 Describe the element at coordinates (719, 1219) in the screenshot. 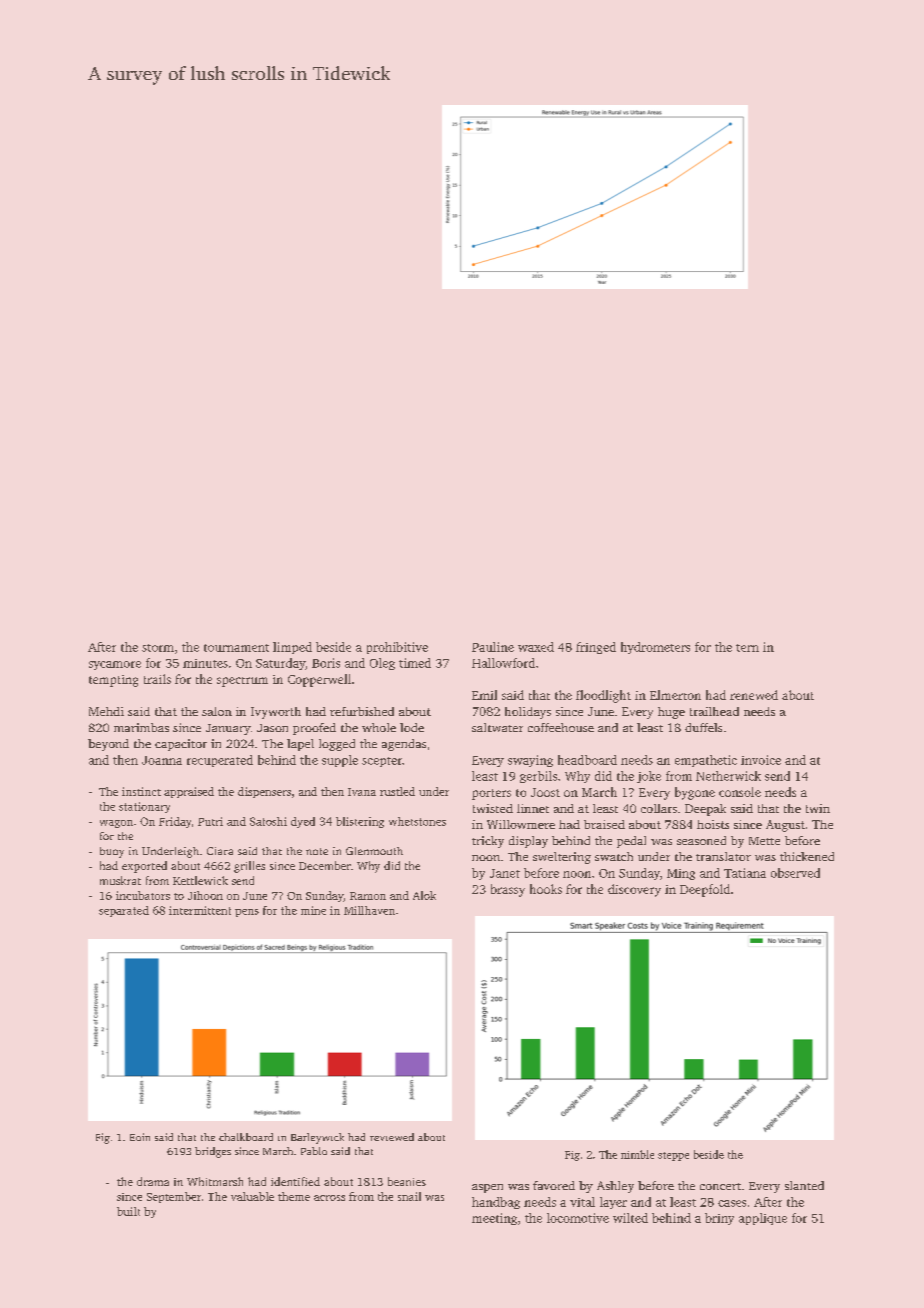

I see `briny` at that location.
